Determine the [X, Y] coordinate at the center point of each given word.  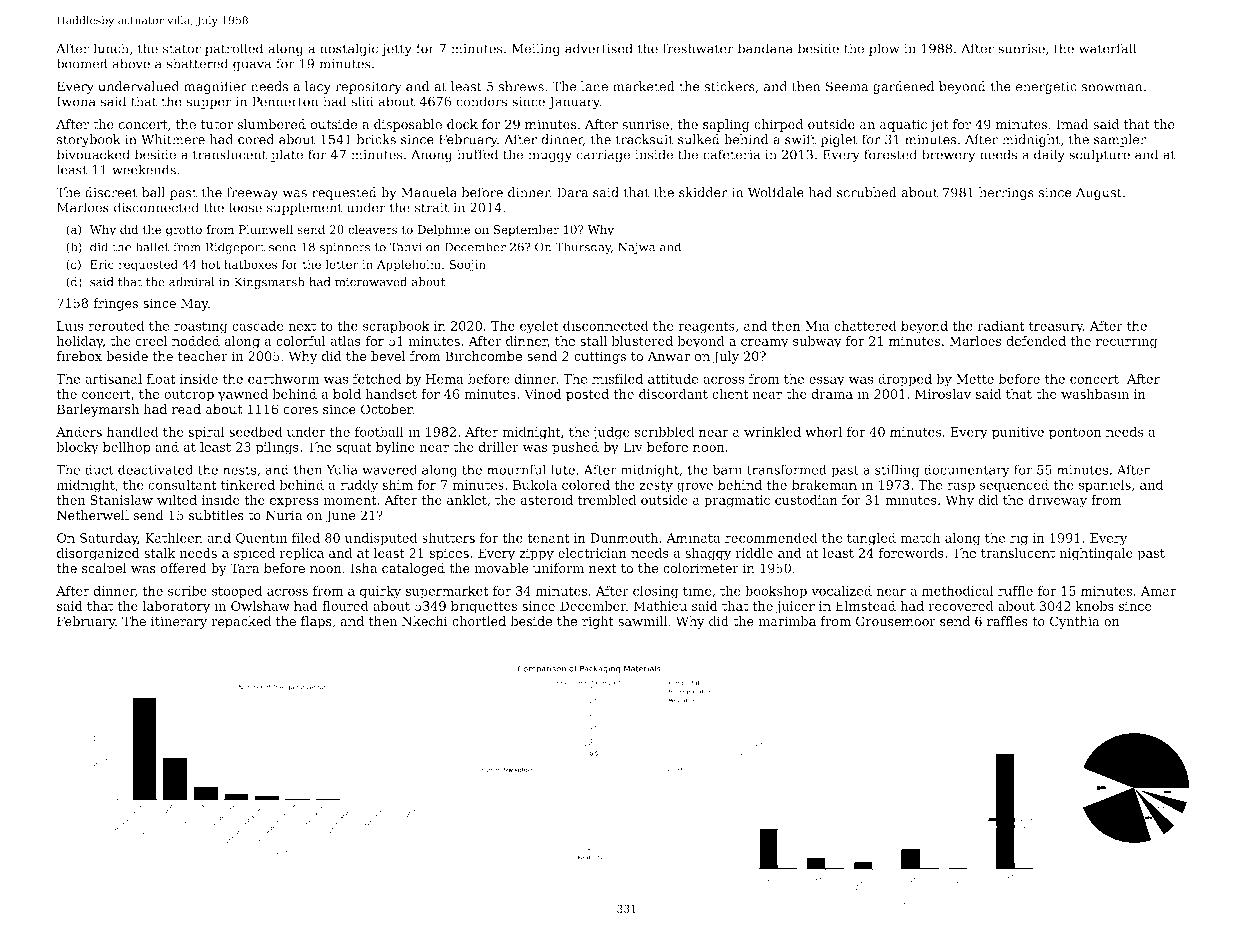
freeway [252, 193]
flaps [316, 622]
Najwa [637, 248]
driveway [1057, 501]
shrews [521, 86]
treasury [1056, 328]
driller [498, 447]
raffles [1007, 621]
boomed [82, 63]
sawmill [642, 621]
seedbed [256, 431]
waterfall [1108, 48]
